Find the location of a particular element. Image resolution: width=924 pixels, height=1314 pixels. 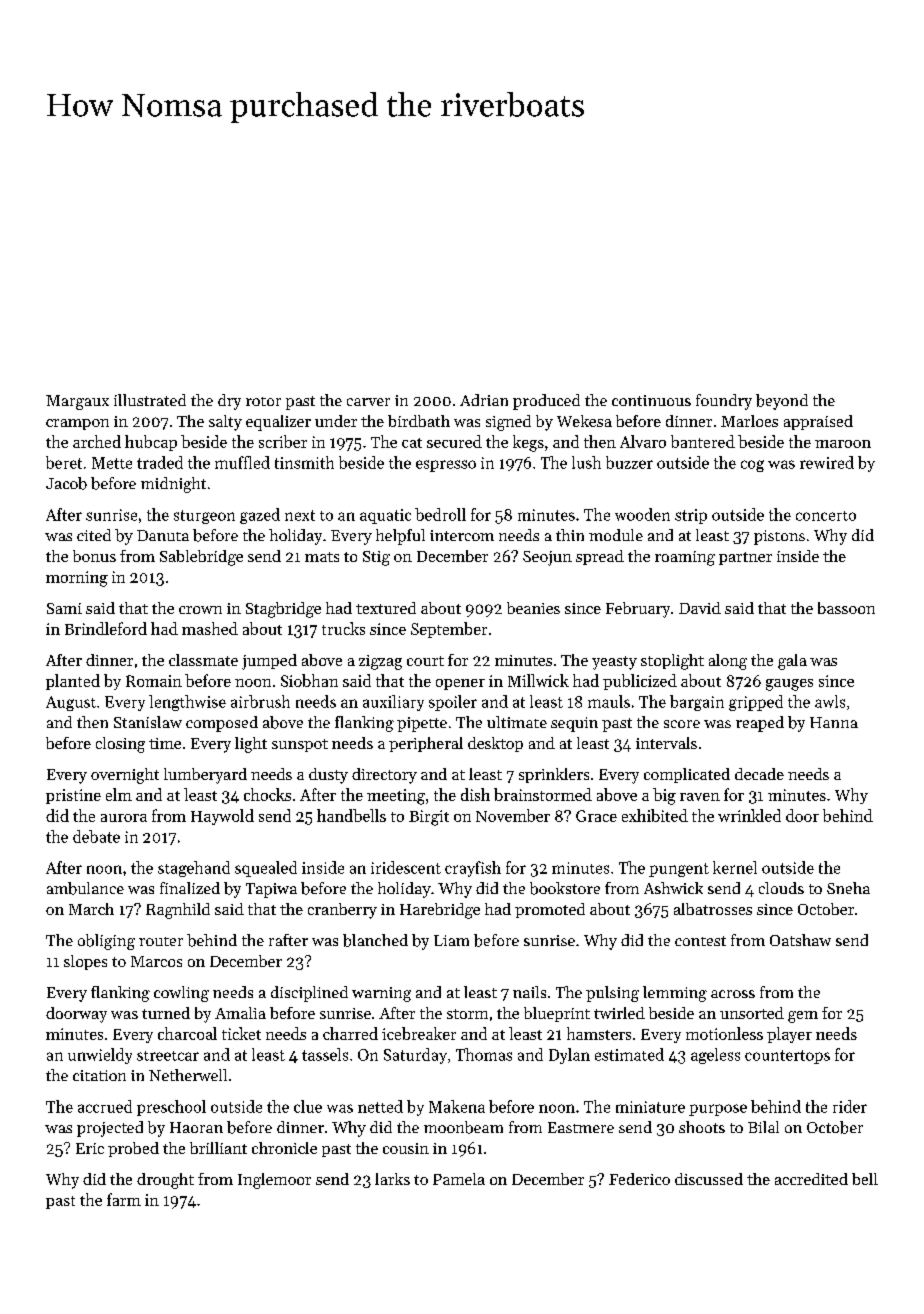

bedroll is located at coordinates (440, 514).
